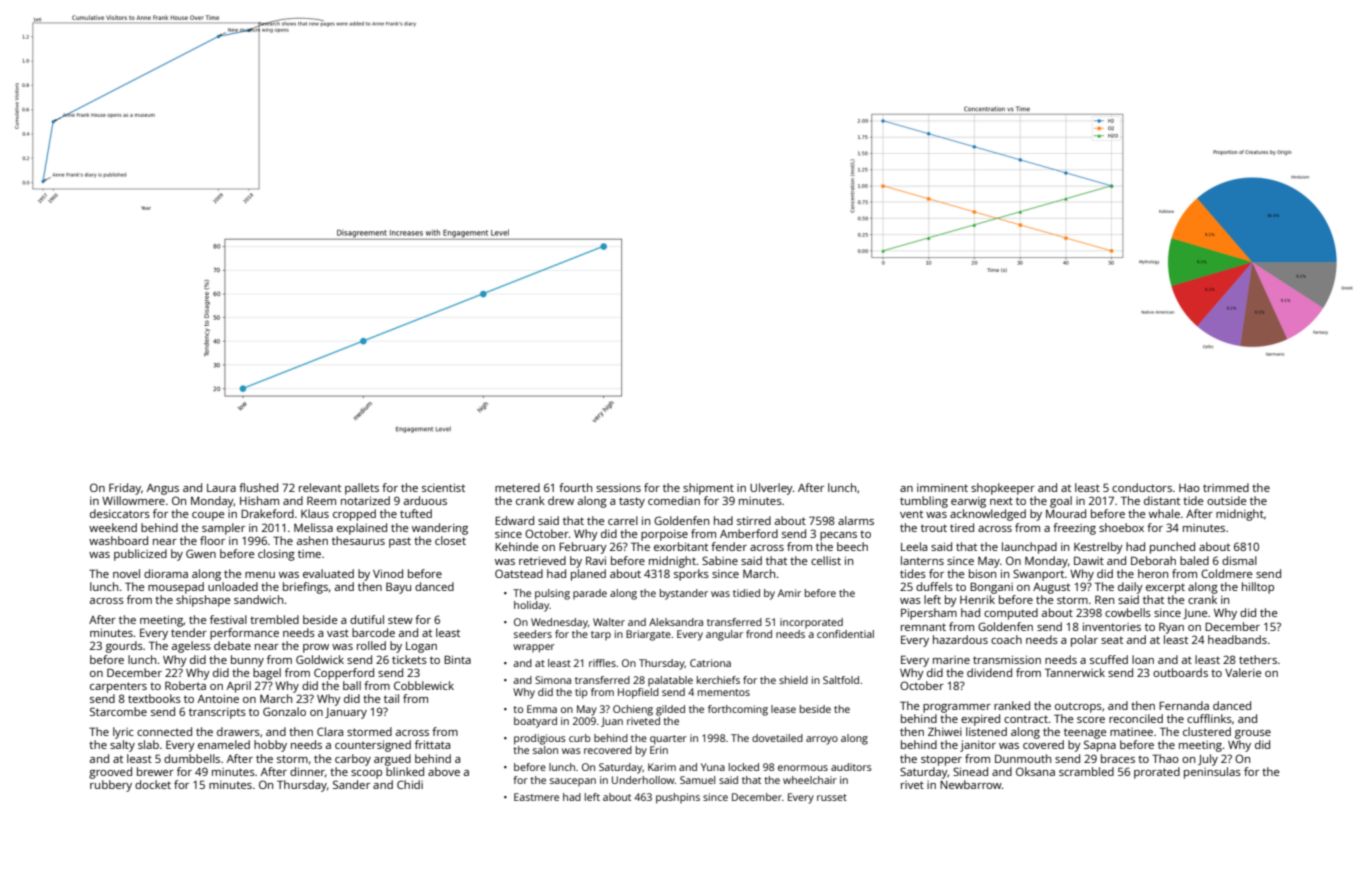  What do you see at coordinates (1226, 487) in the document?
I see `trimmed` at bounding box center [1226, 487].
